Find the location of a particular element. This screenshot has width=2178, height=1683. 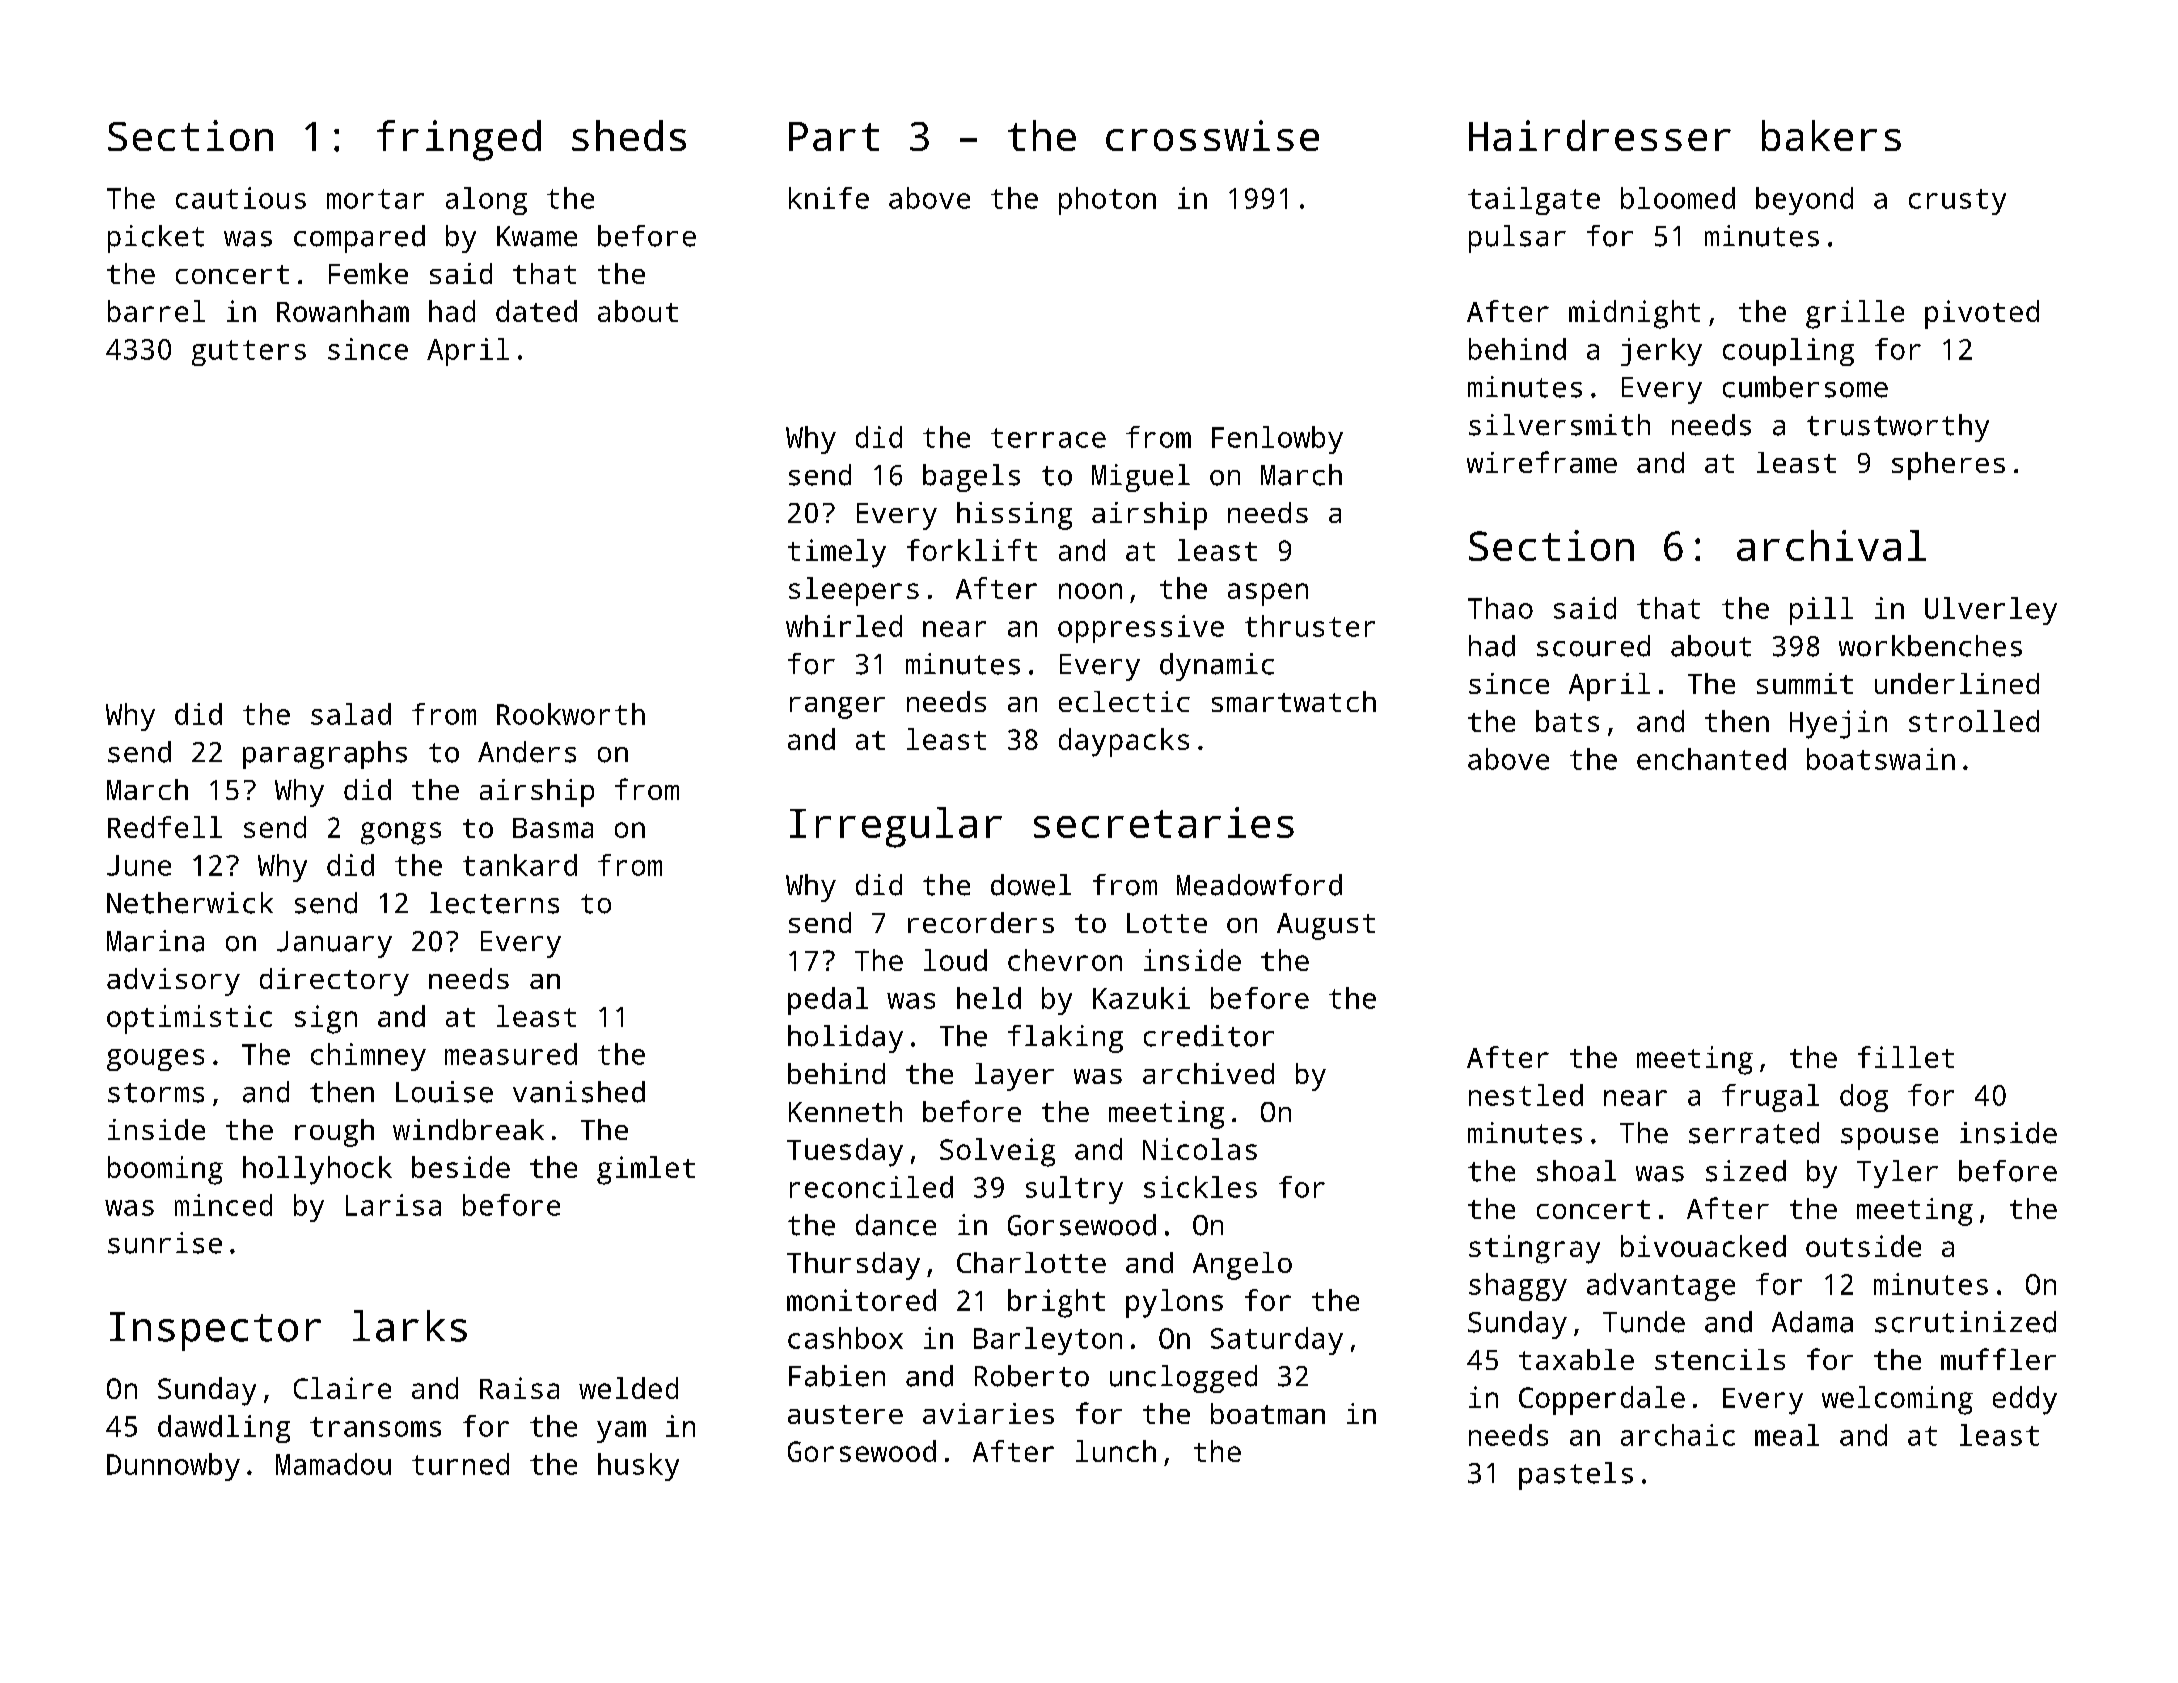

photon is located at coordinates (1107, 201).
